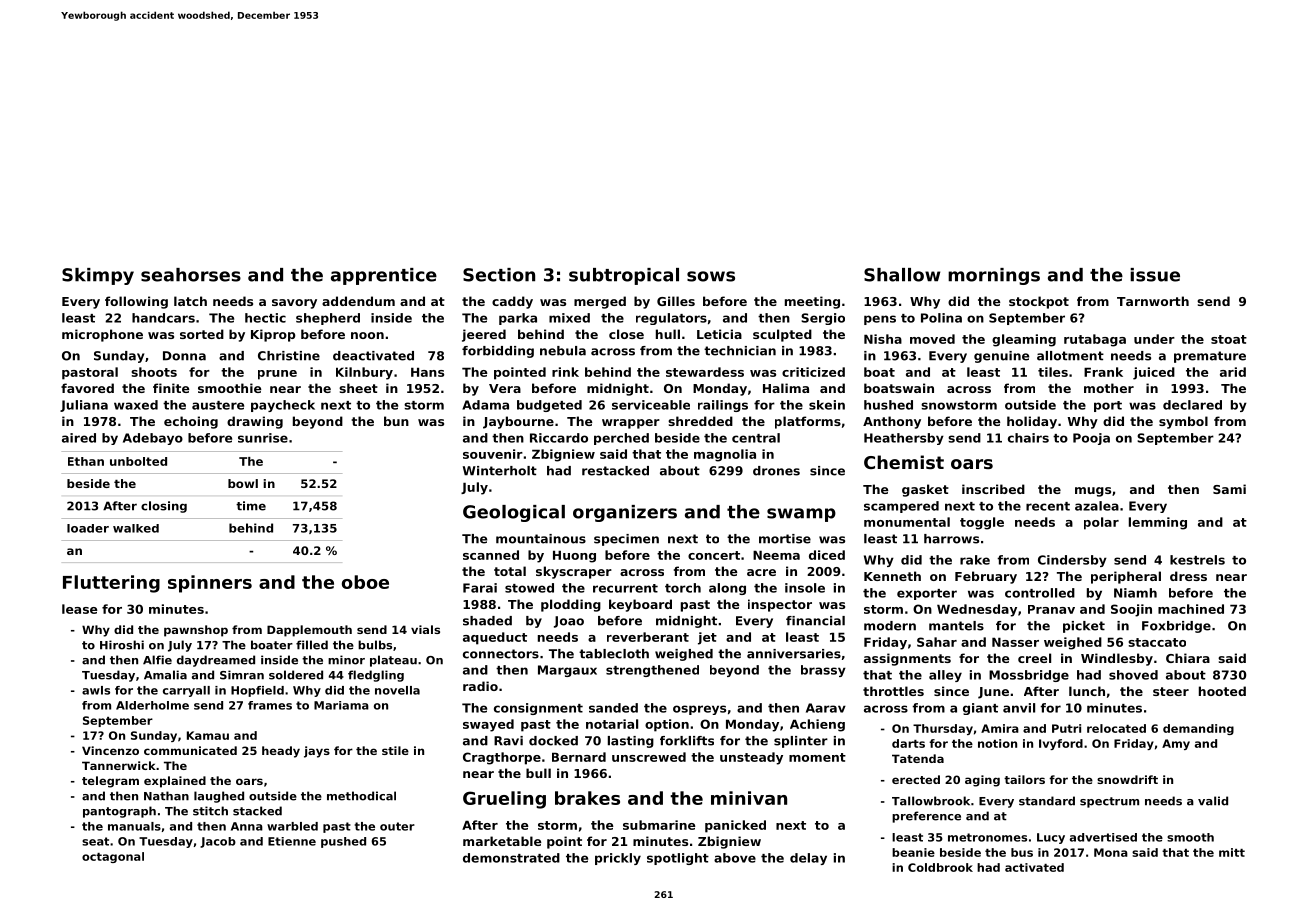 This screenshot has width=1308, height=924. Describe the element at coordinates (480, 686) in the screenshot. I see `radio` at that location.
